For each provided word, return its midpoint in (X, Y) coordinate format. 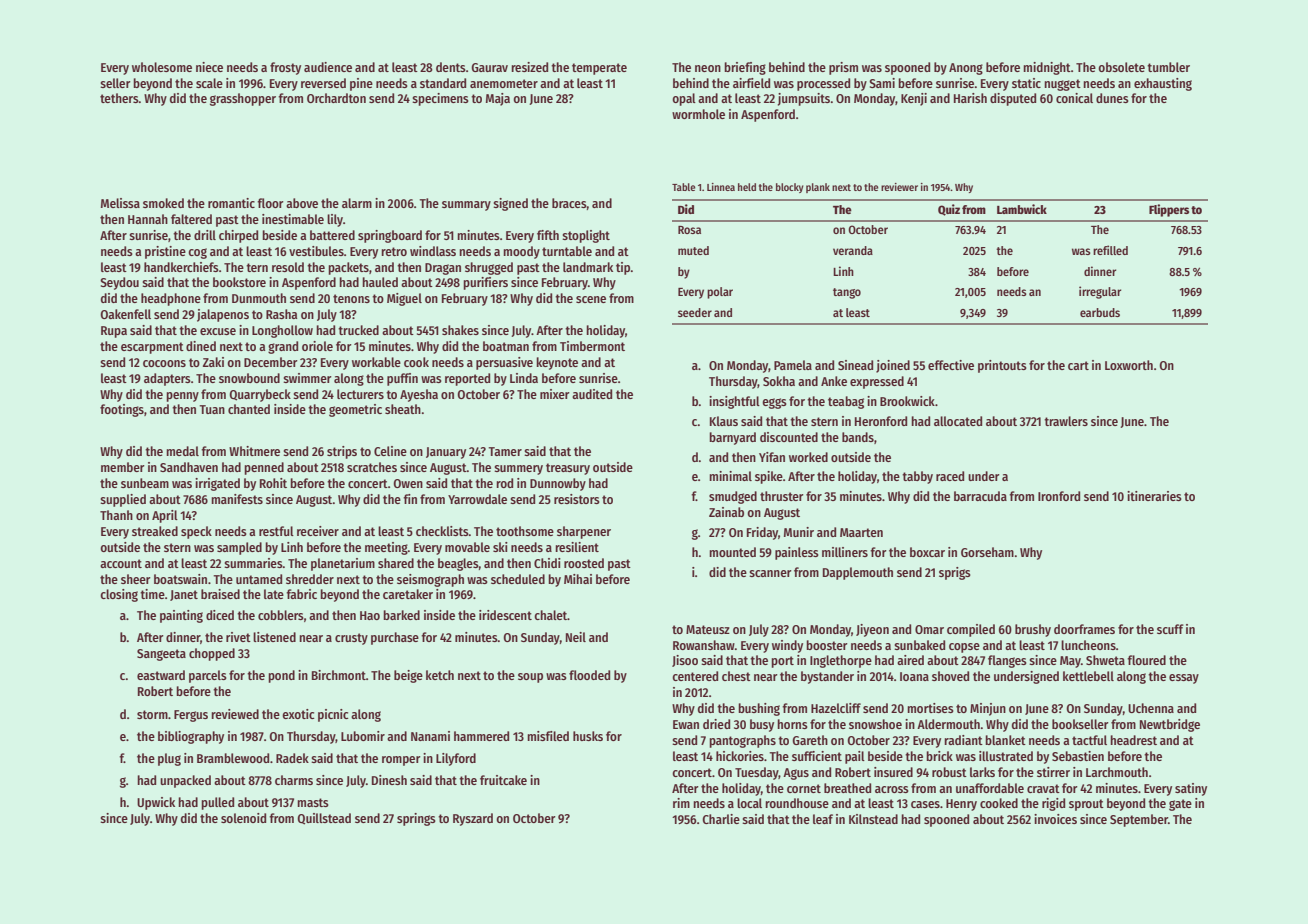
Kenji (914, 99)
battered (332, 235)
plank (818, 188)
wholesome (162, 67)
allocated (958, 421)
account (121, 563)
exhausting (1163, 84)
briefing (745, 68)
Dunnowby (558, 484)
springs (416, 819)
